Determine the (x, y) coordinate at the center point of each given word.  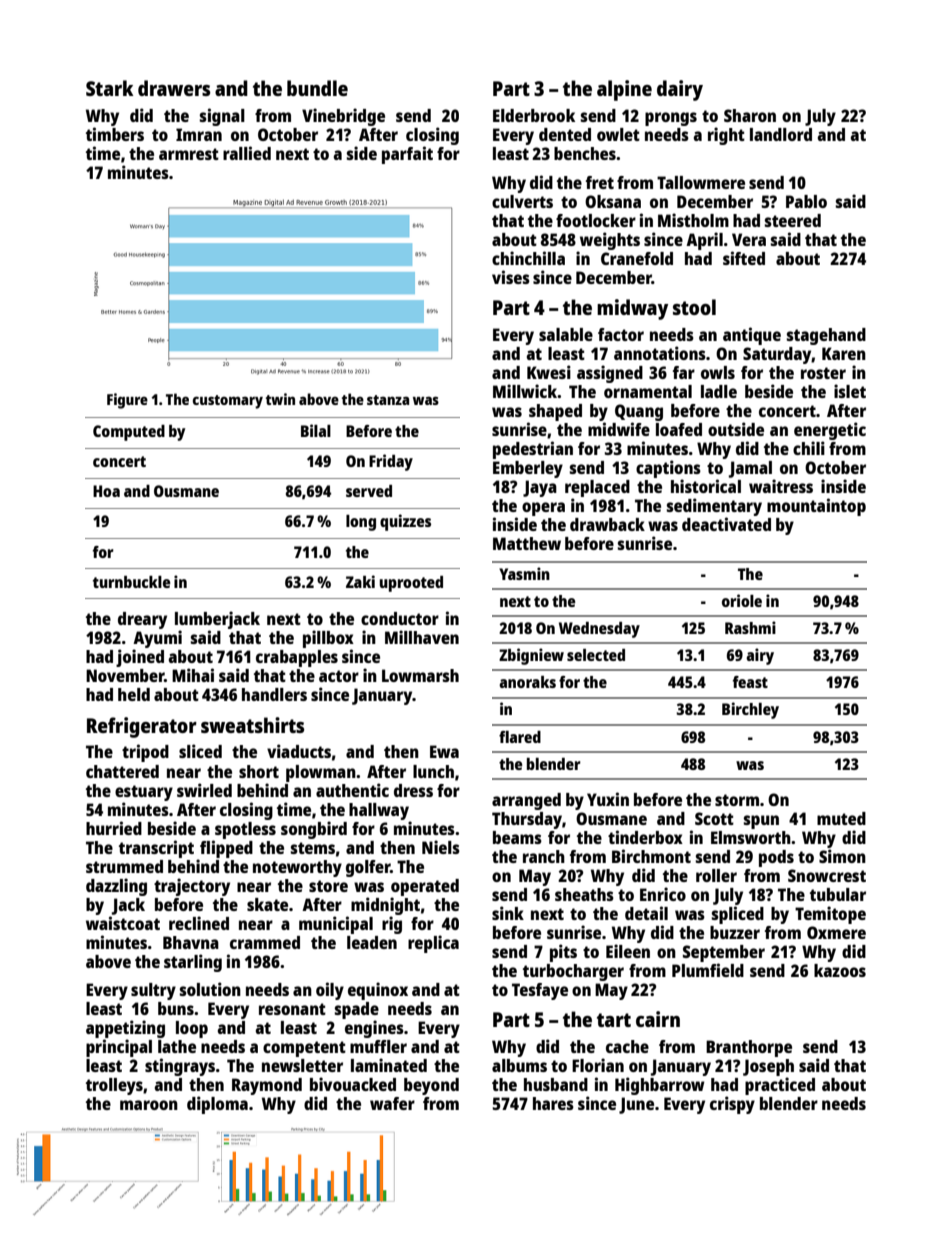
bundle (317, 88)
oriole (742, 600)
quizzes (405, 522)
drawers (174, 88)
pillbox (328, 639)
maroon (149, 1105)
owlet (618, 134)
